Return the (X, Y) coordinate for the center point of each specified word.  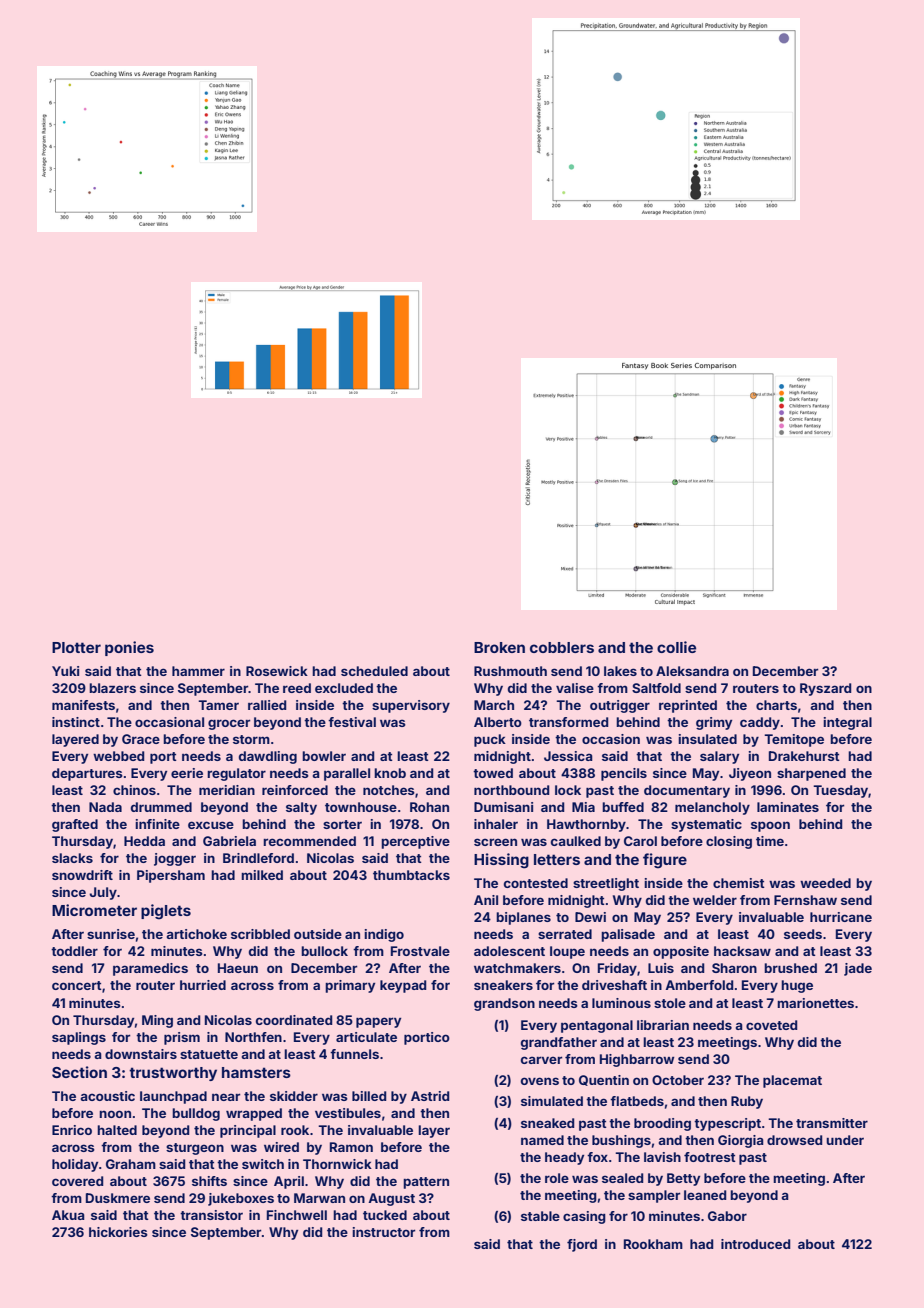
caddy (760, 723)
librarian (663, 1025)
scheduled (374, 671)
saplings (79, 1038)
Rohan (429, 807)
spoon (770, 826)
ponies (129, 648)
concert (77, 985)
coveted (772, 1025)
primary (350, 986)
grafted (75, 825)
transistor (211, 1215)
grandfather (559, 1043)
